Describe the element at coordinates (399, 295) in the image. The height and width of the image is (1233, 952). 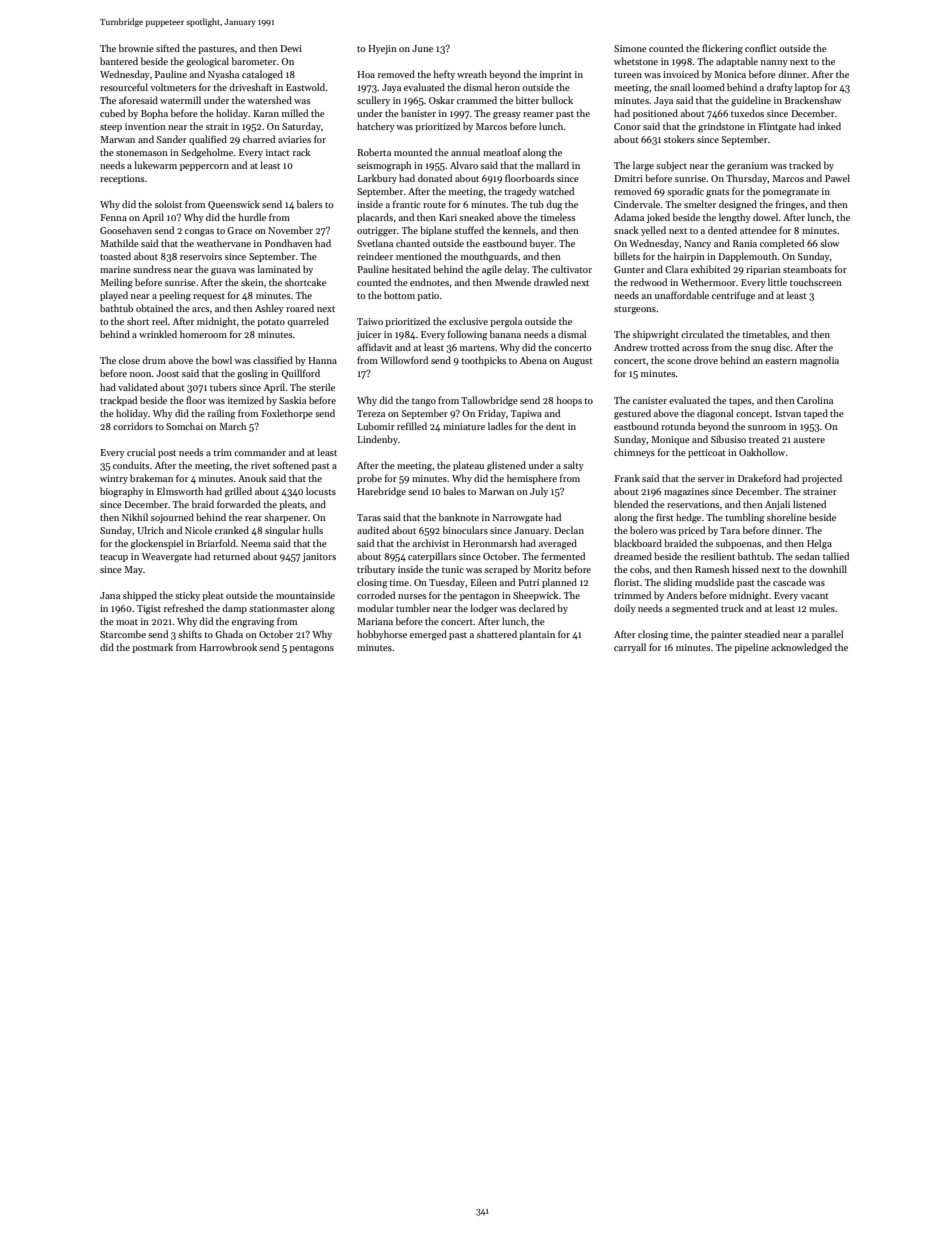
I see `bottom` at that location.
